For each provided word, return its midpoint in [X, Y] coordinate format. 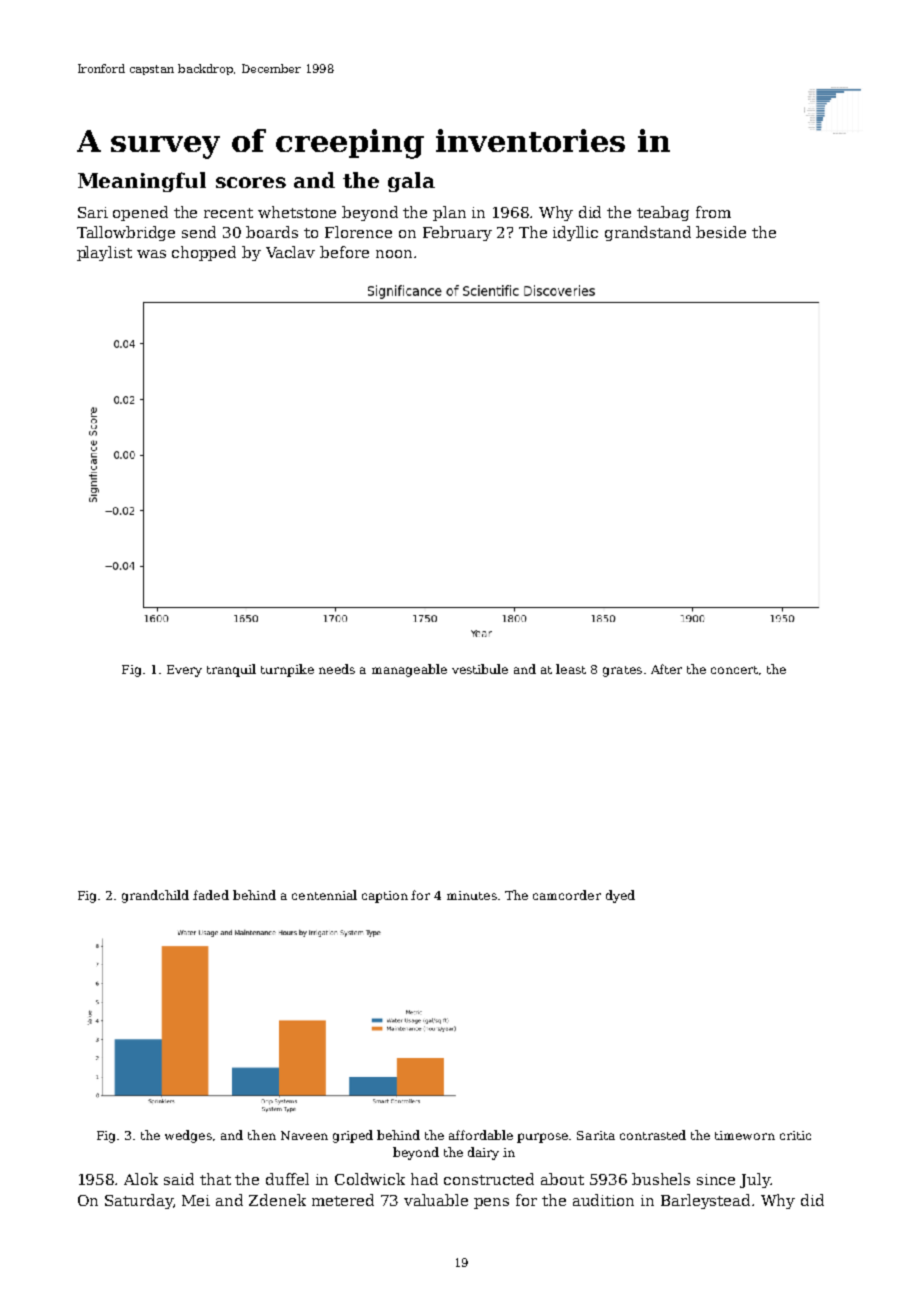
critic [795, 1135]
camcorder [567, 895]
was [151, 254]
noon [394, 254]
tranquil [231, 670]
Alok [141, 1179]
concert [734, 670]
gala [411, 182]
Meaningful [142, 182]
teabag [663, 213]
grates [622, 671]
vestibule [480, 669]
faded [211, 895]
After [666, 669]
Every [184, 671]
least [571, 669]
